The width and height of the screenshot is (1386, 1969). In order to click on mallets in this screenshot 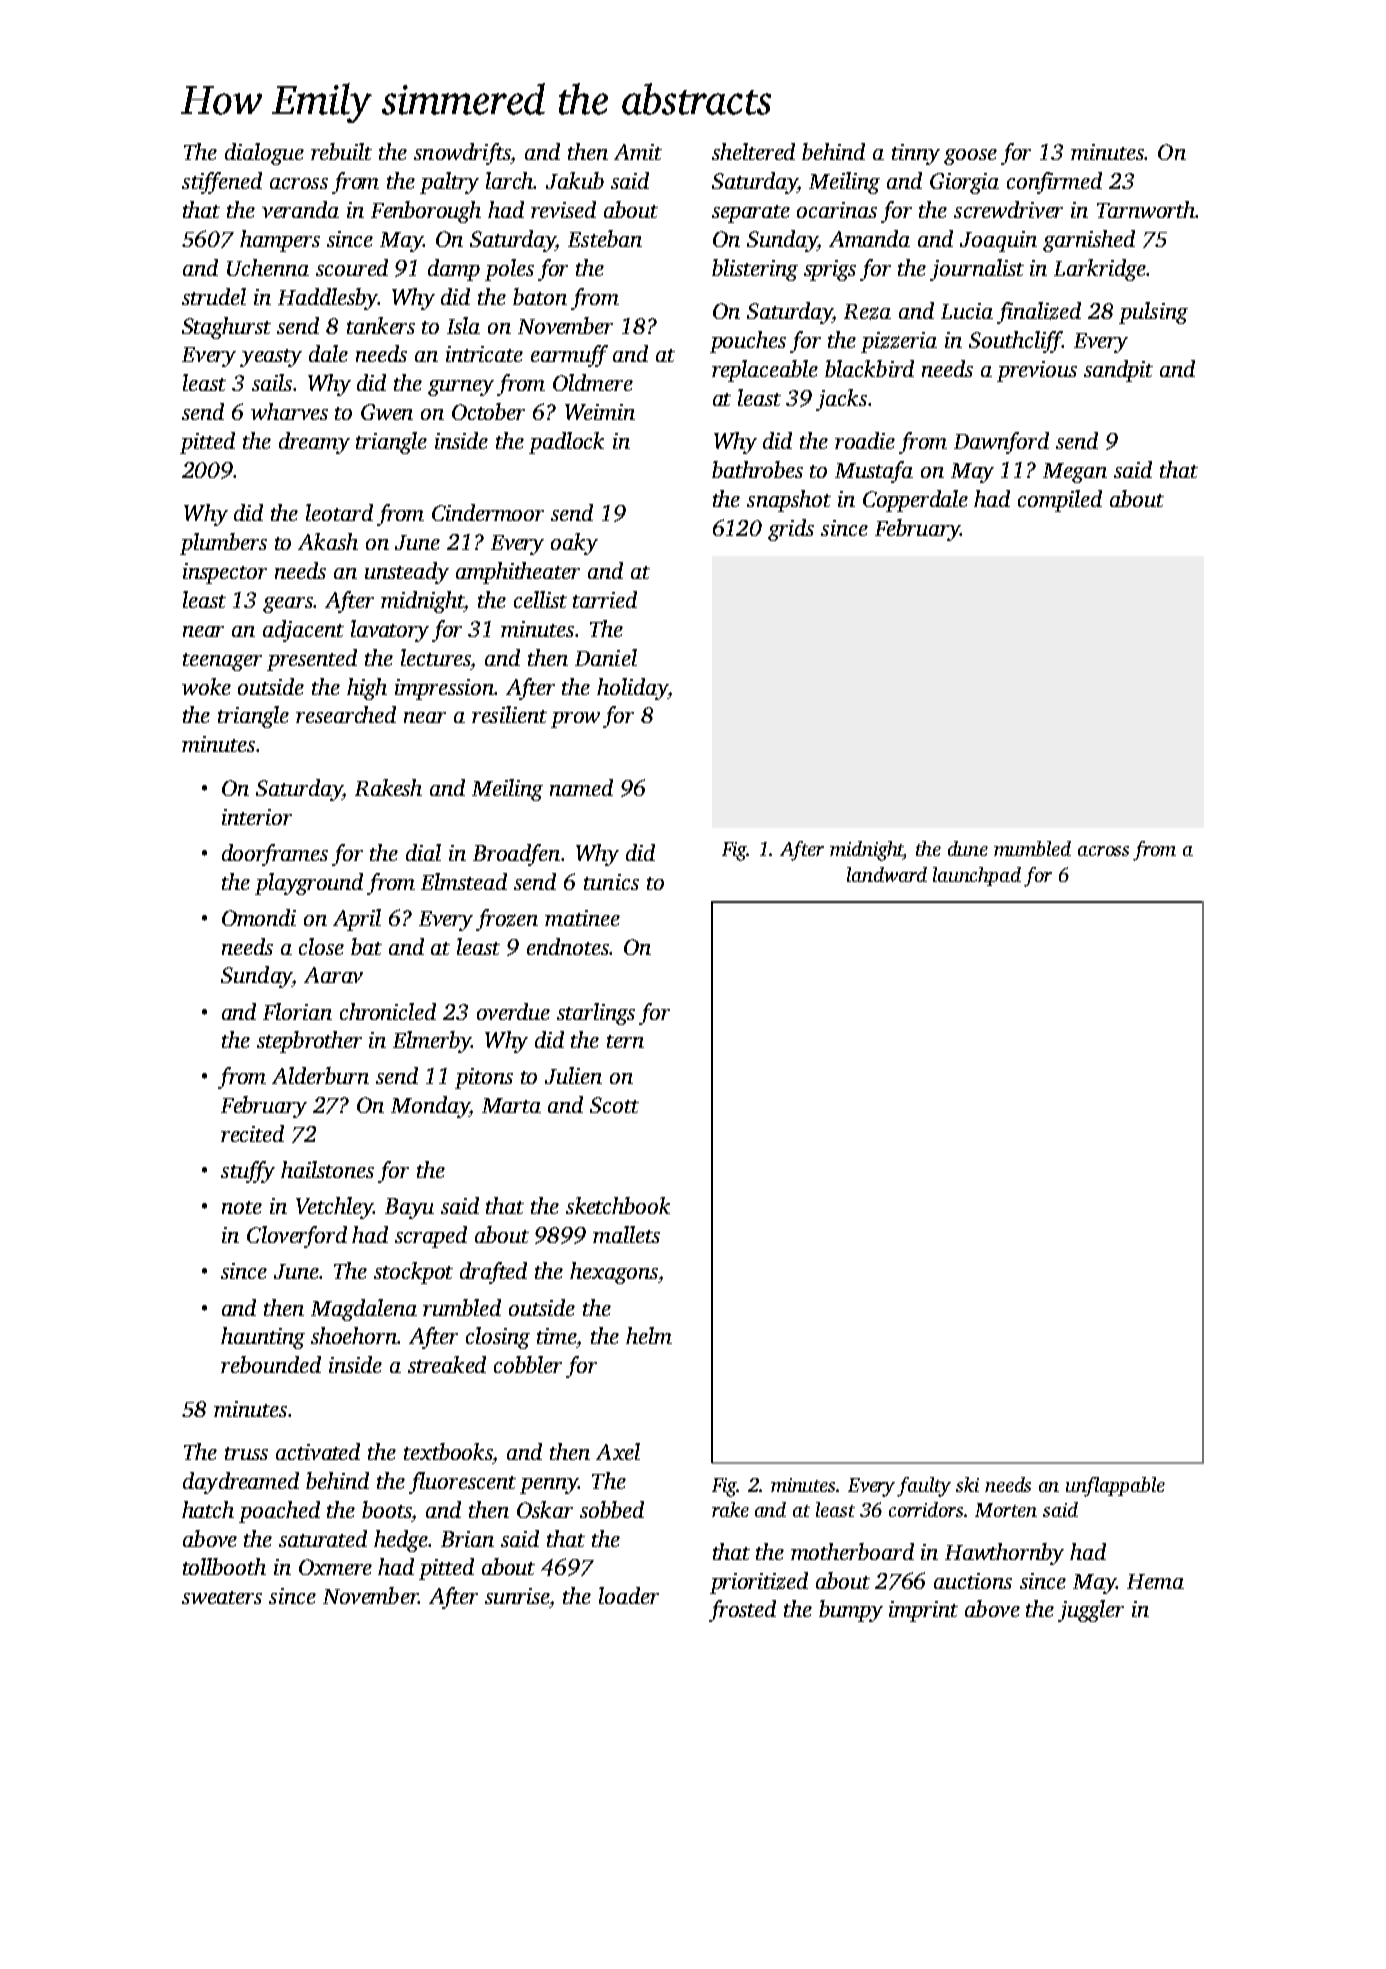, I will do `click(626, 1234)`.
